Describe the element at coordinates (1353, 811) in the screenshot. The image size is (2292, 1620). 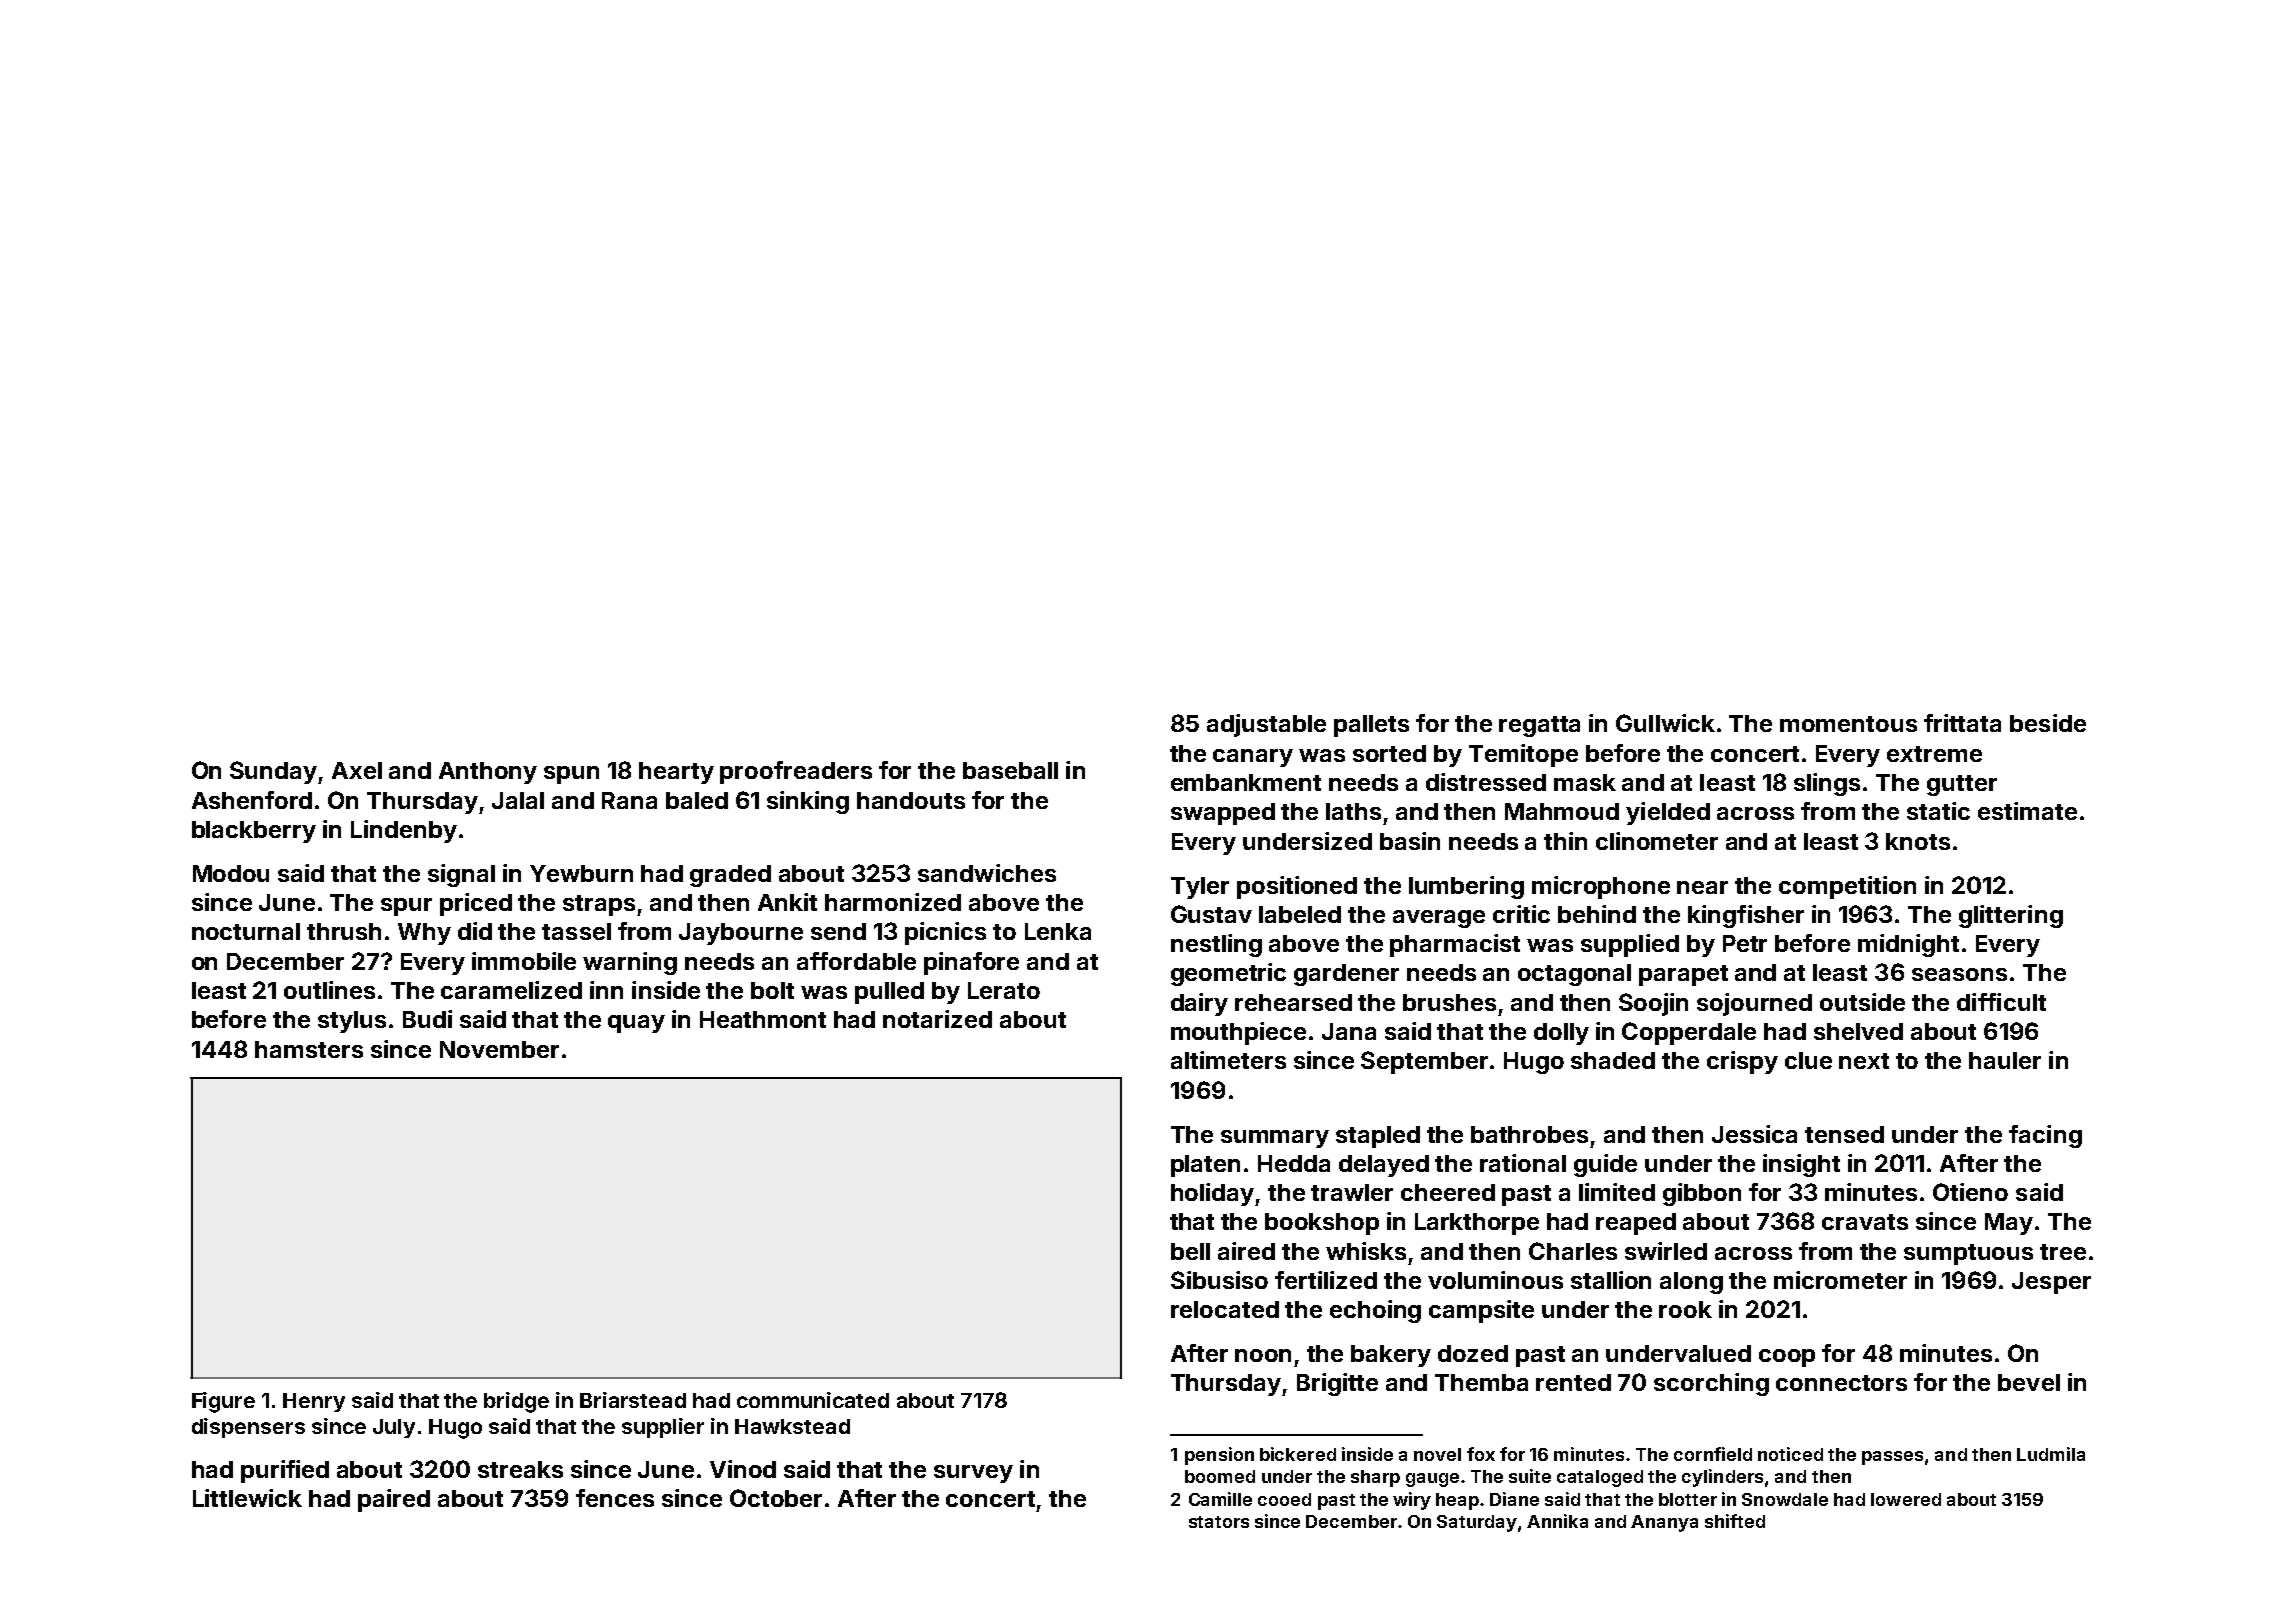
I see `laths` at that location.
